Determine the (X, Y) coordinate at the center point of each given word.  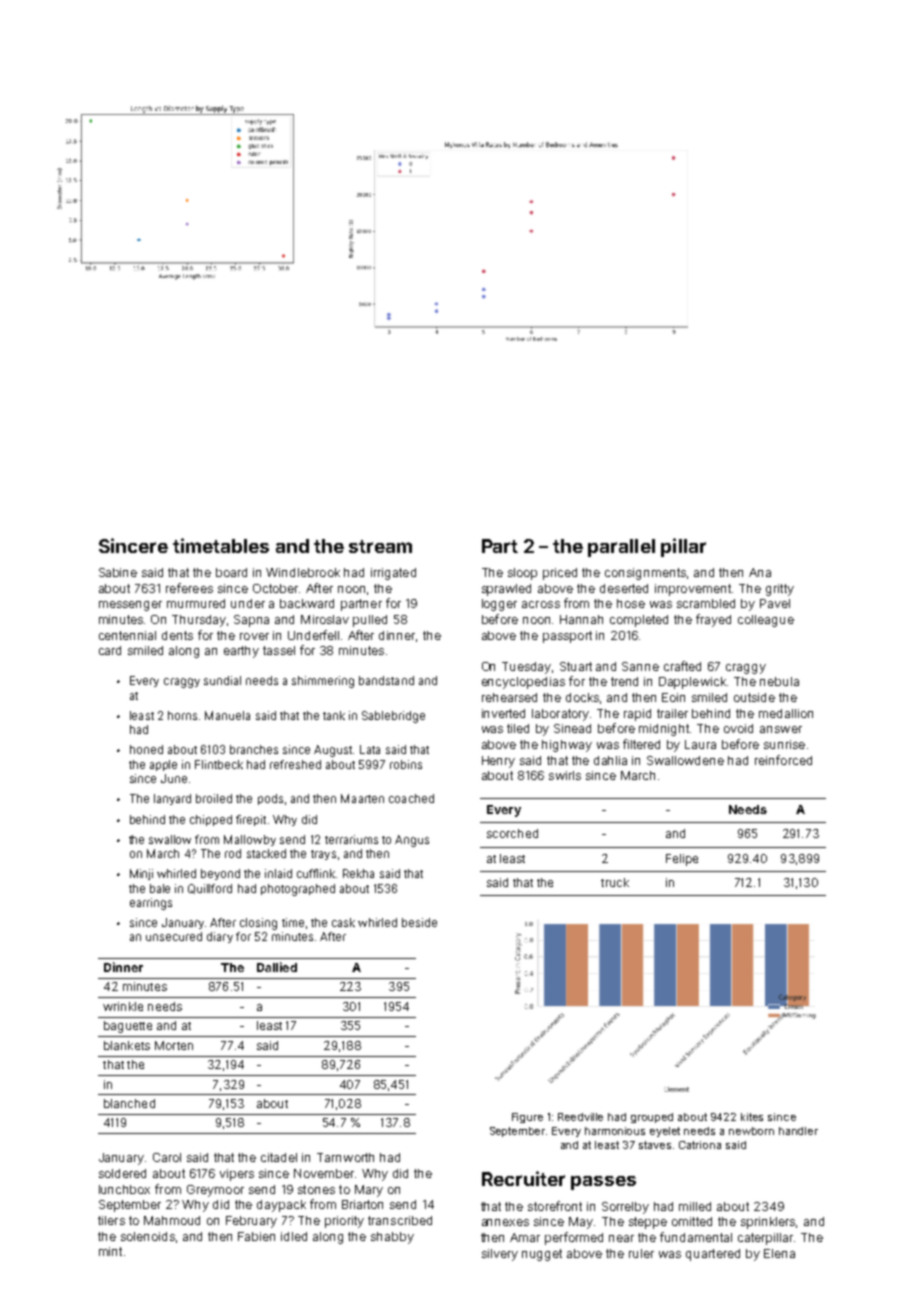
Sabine (118, 572)
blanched (129, 1103)
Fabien (256, 1236)
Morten (174, 1045)
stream (380, 546)
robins (406, 764)
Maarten (362, 798)
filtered (641, 744)
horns (182, 715)
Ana (760, 572)
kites (752, 1117)
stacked (266, 853)
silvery (500, 1255)
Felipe (682, 860)
